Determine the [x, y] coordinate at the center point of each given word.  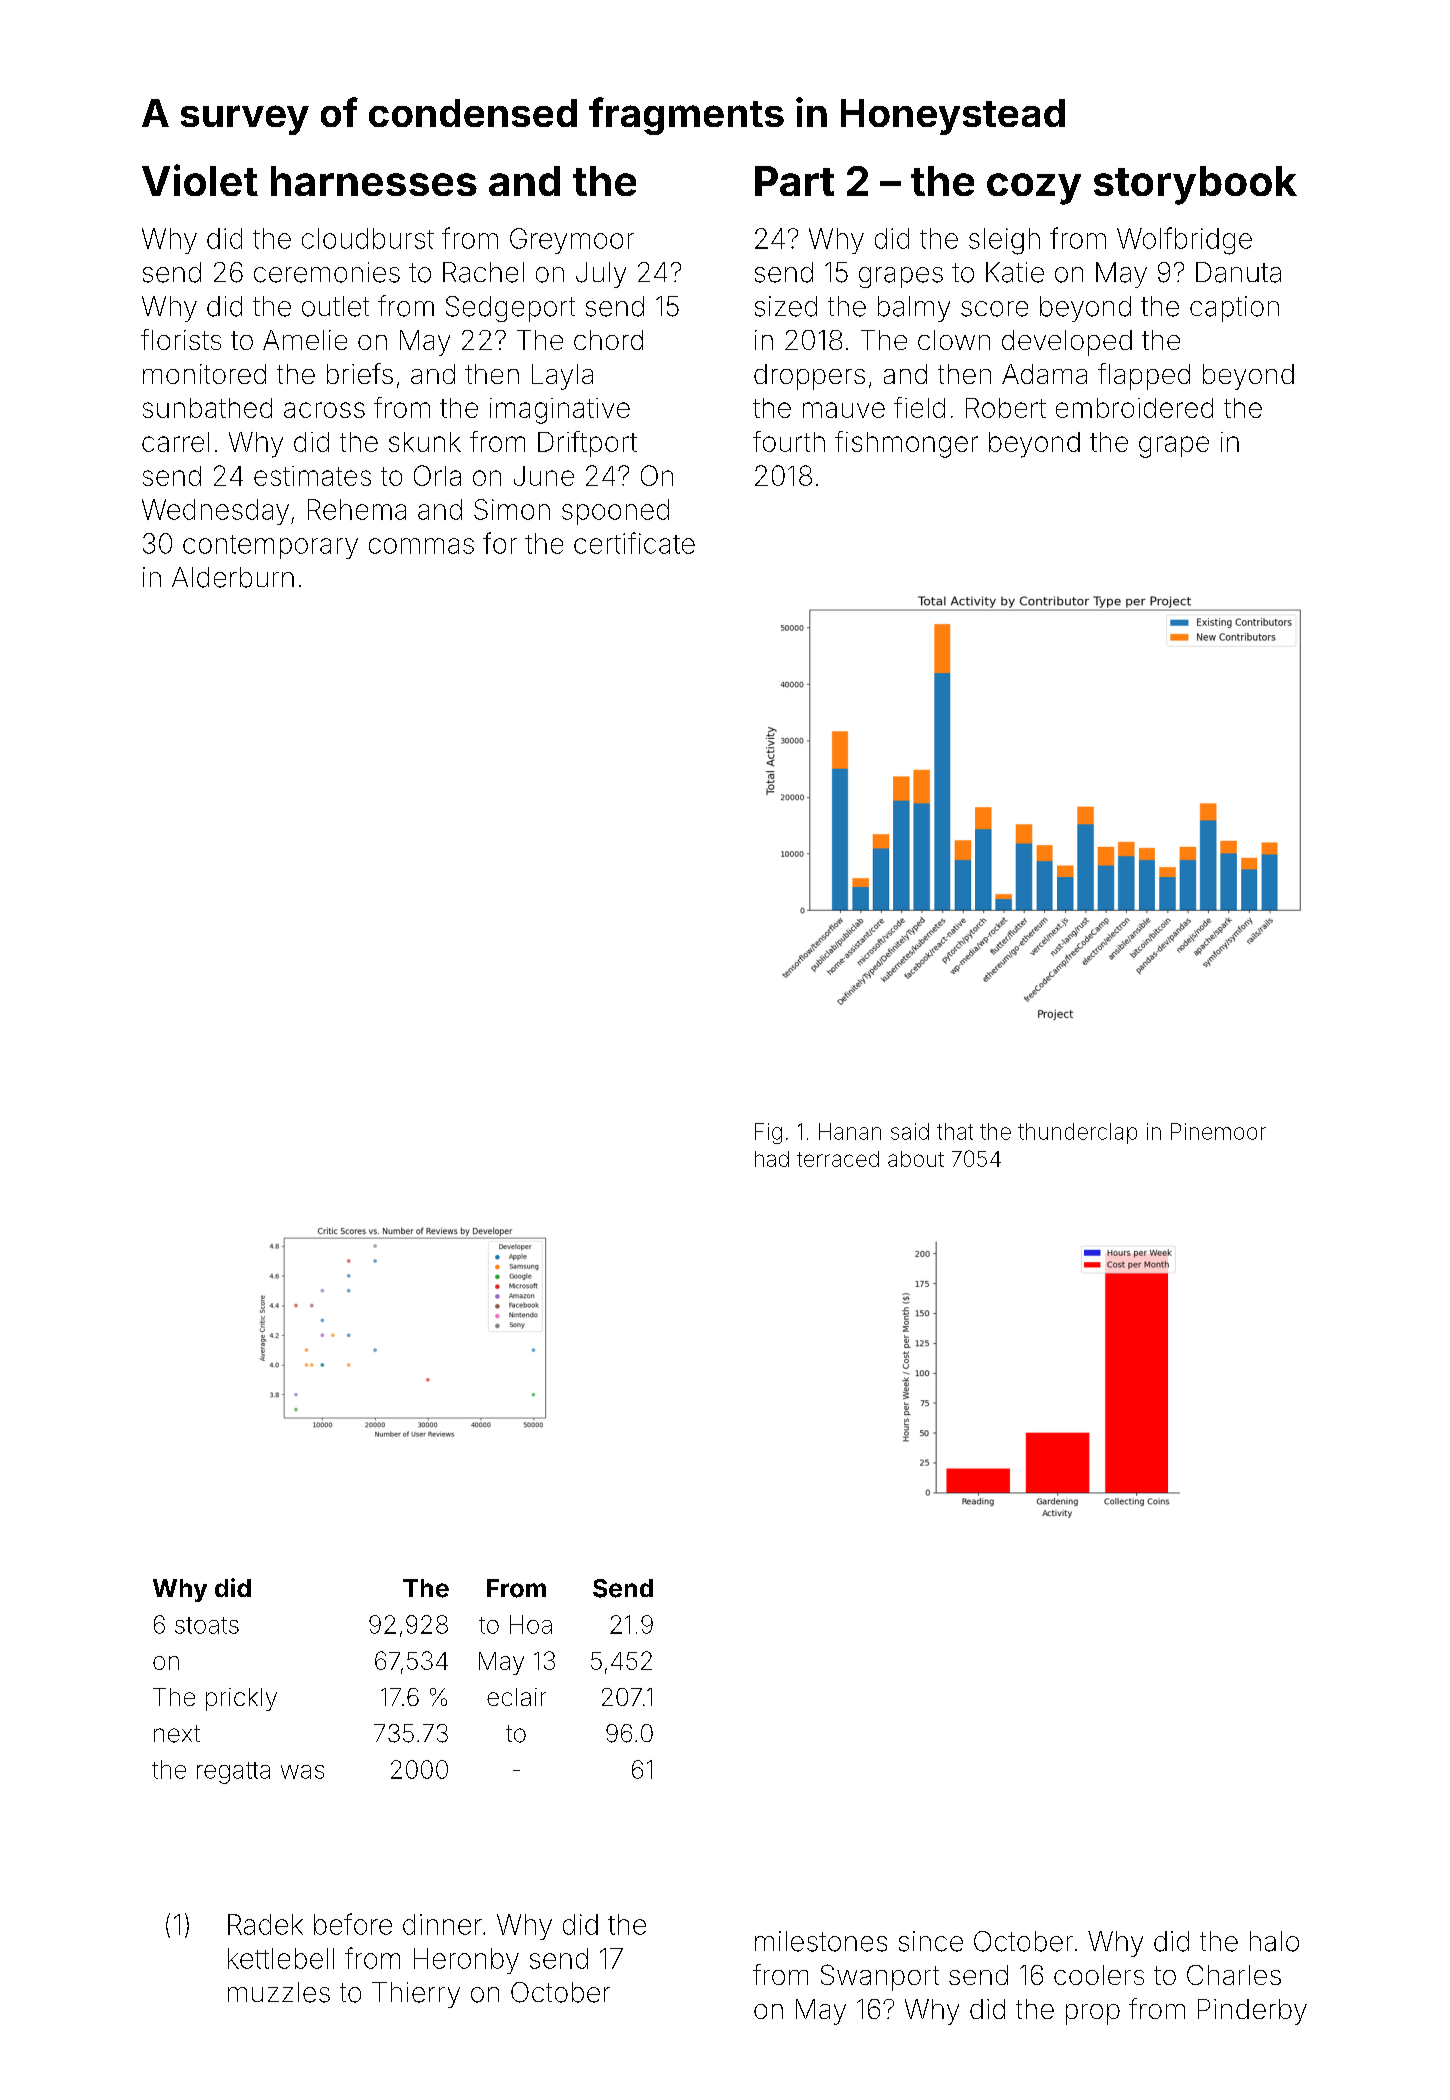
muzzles [279, 1992]
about [916, 1159]
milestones [821, 1941]
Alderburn [233, 577]
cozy [1034, 189]
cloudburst [368, 238]
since [931, 1941]
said [910, 1131]
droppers [809, 377]
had [772, 1159]
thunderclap [1077, 1133]
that [955, 1131]
